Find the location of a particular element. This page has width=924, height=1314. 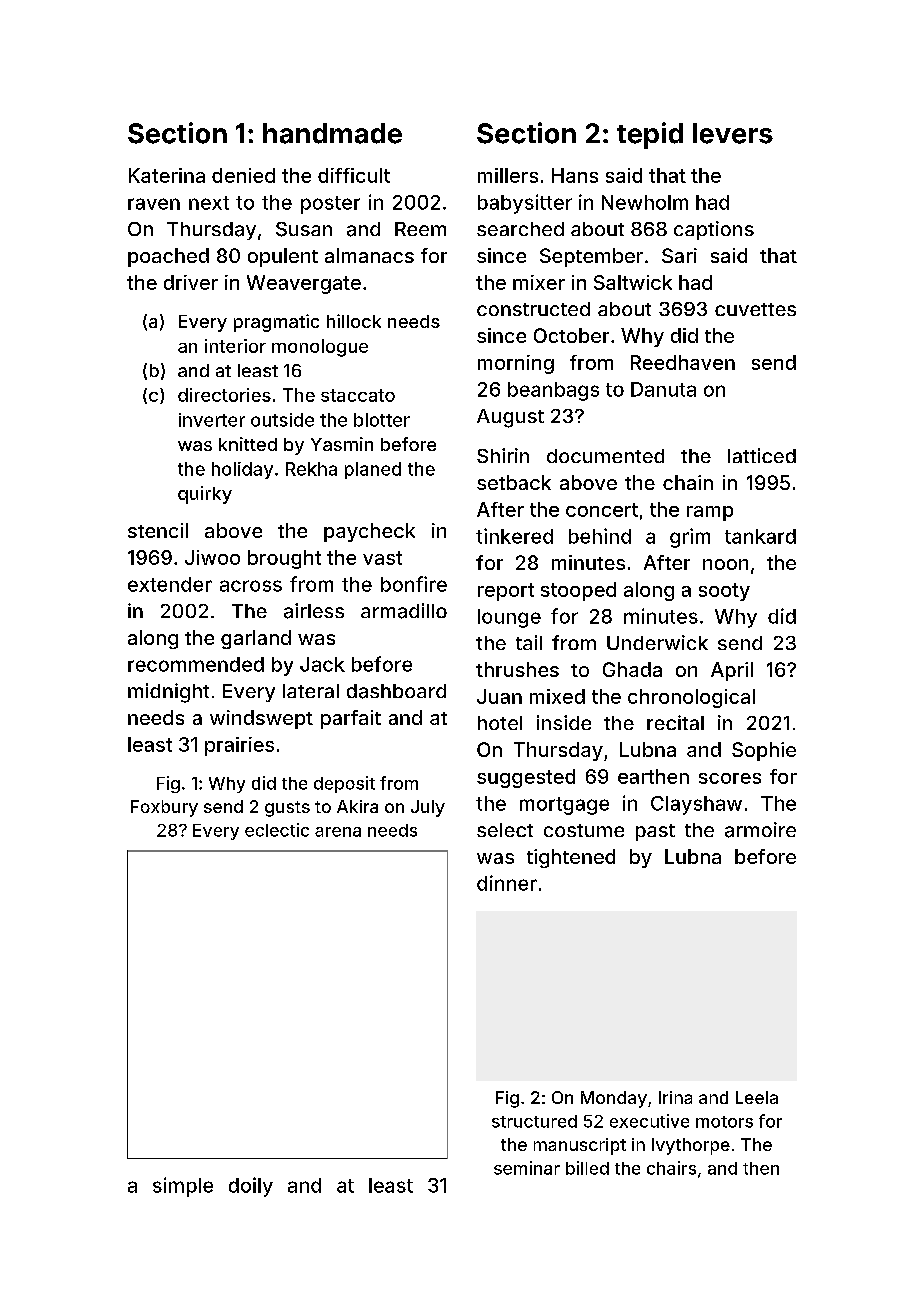

denied is located at coordinates (243, 175).
